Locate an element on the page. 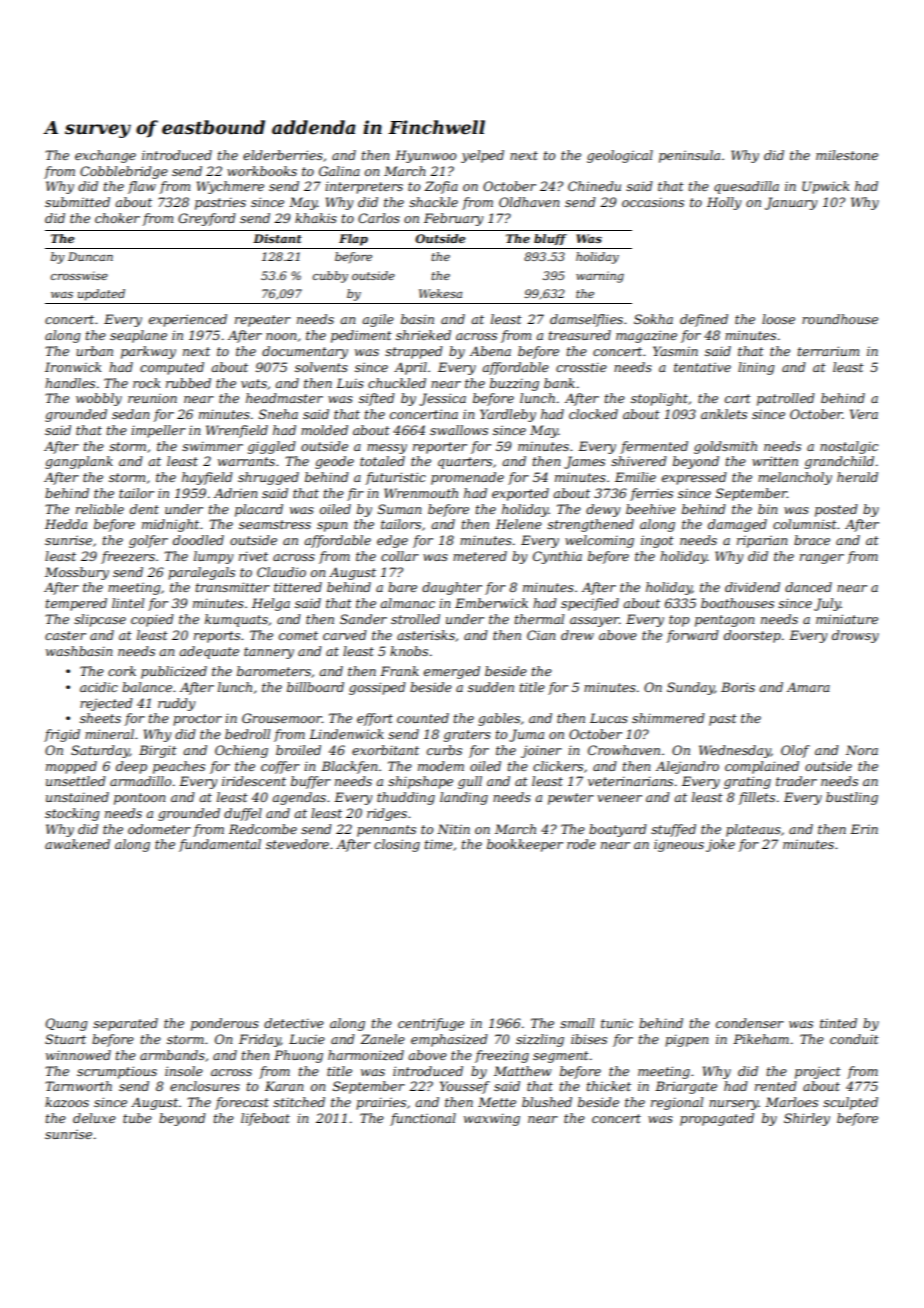  functional is located at coordinates (423, 1119).
